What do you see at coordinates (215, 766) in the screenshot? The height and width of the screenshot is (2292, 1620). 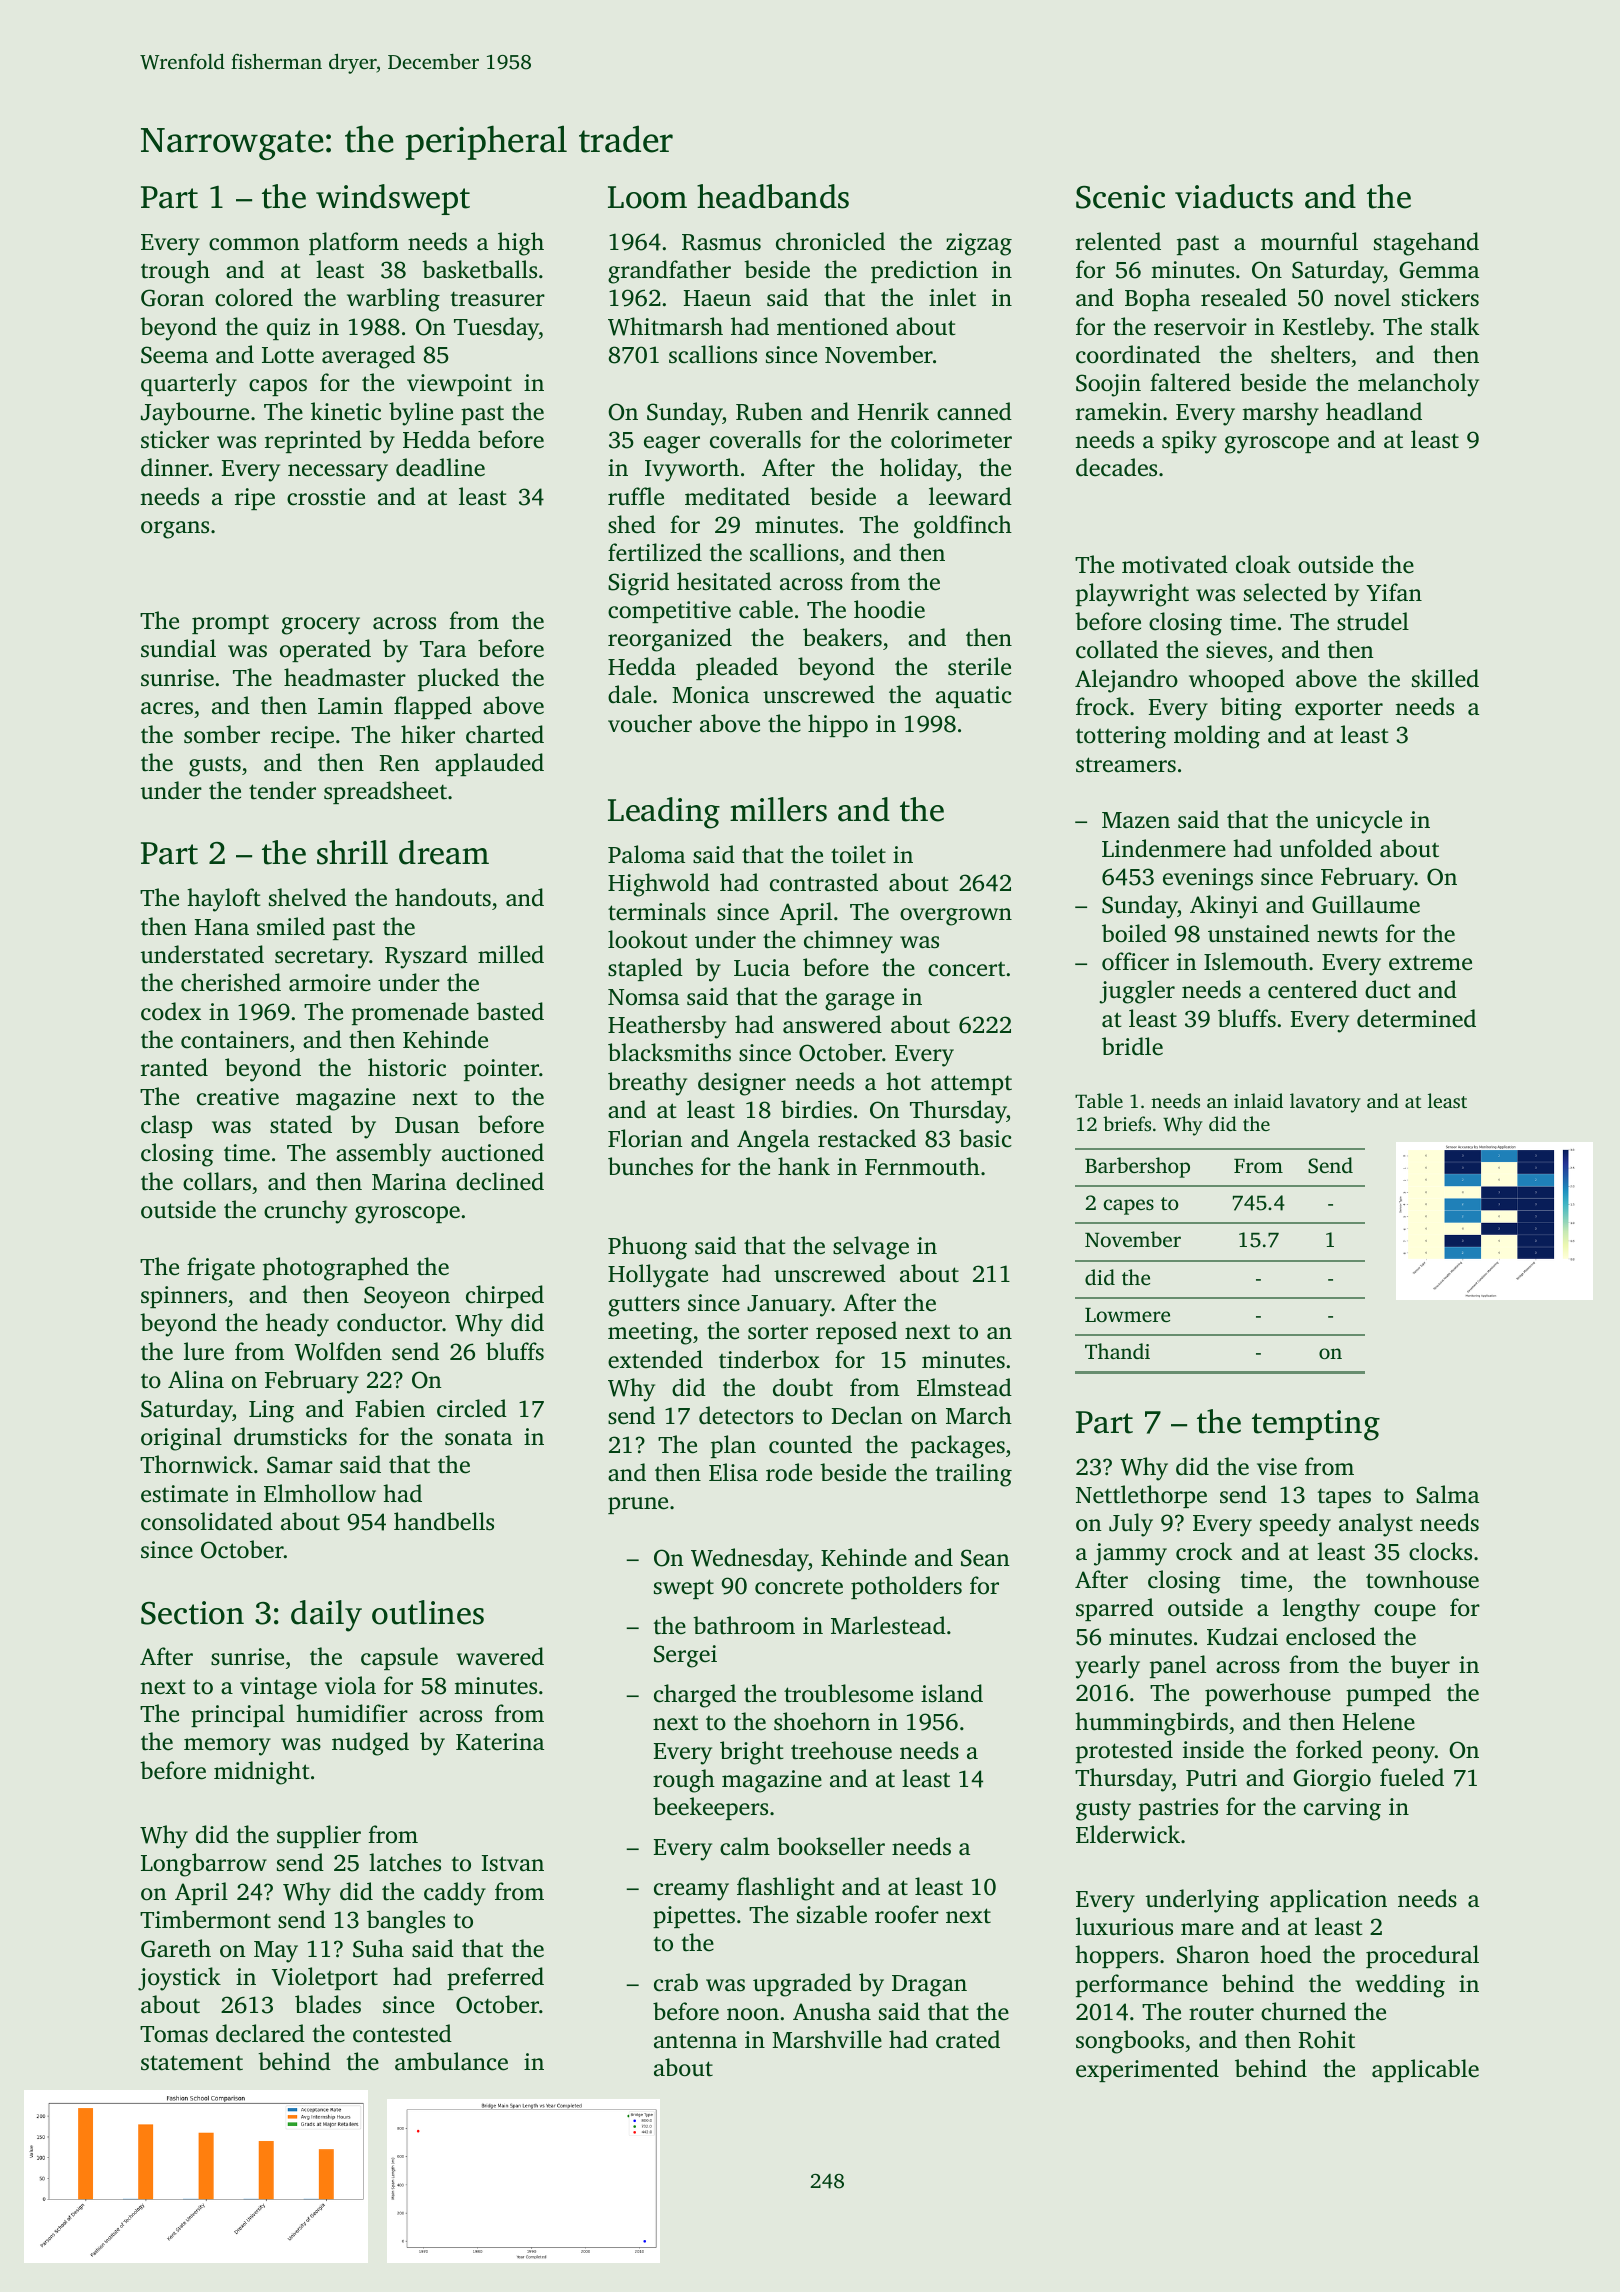 I see `gusts` at bounding box center [215, 766].
